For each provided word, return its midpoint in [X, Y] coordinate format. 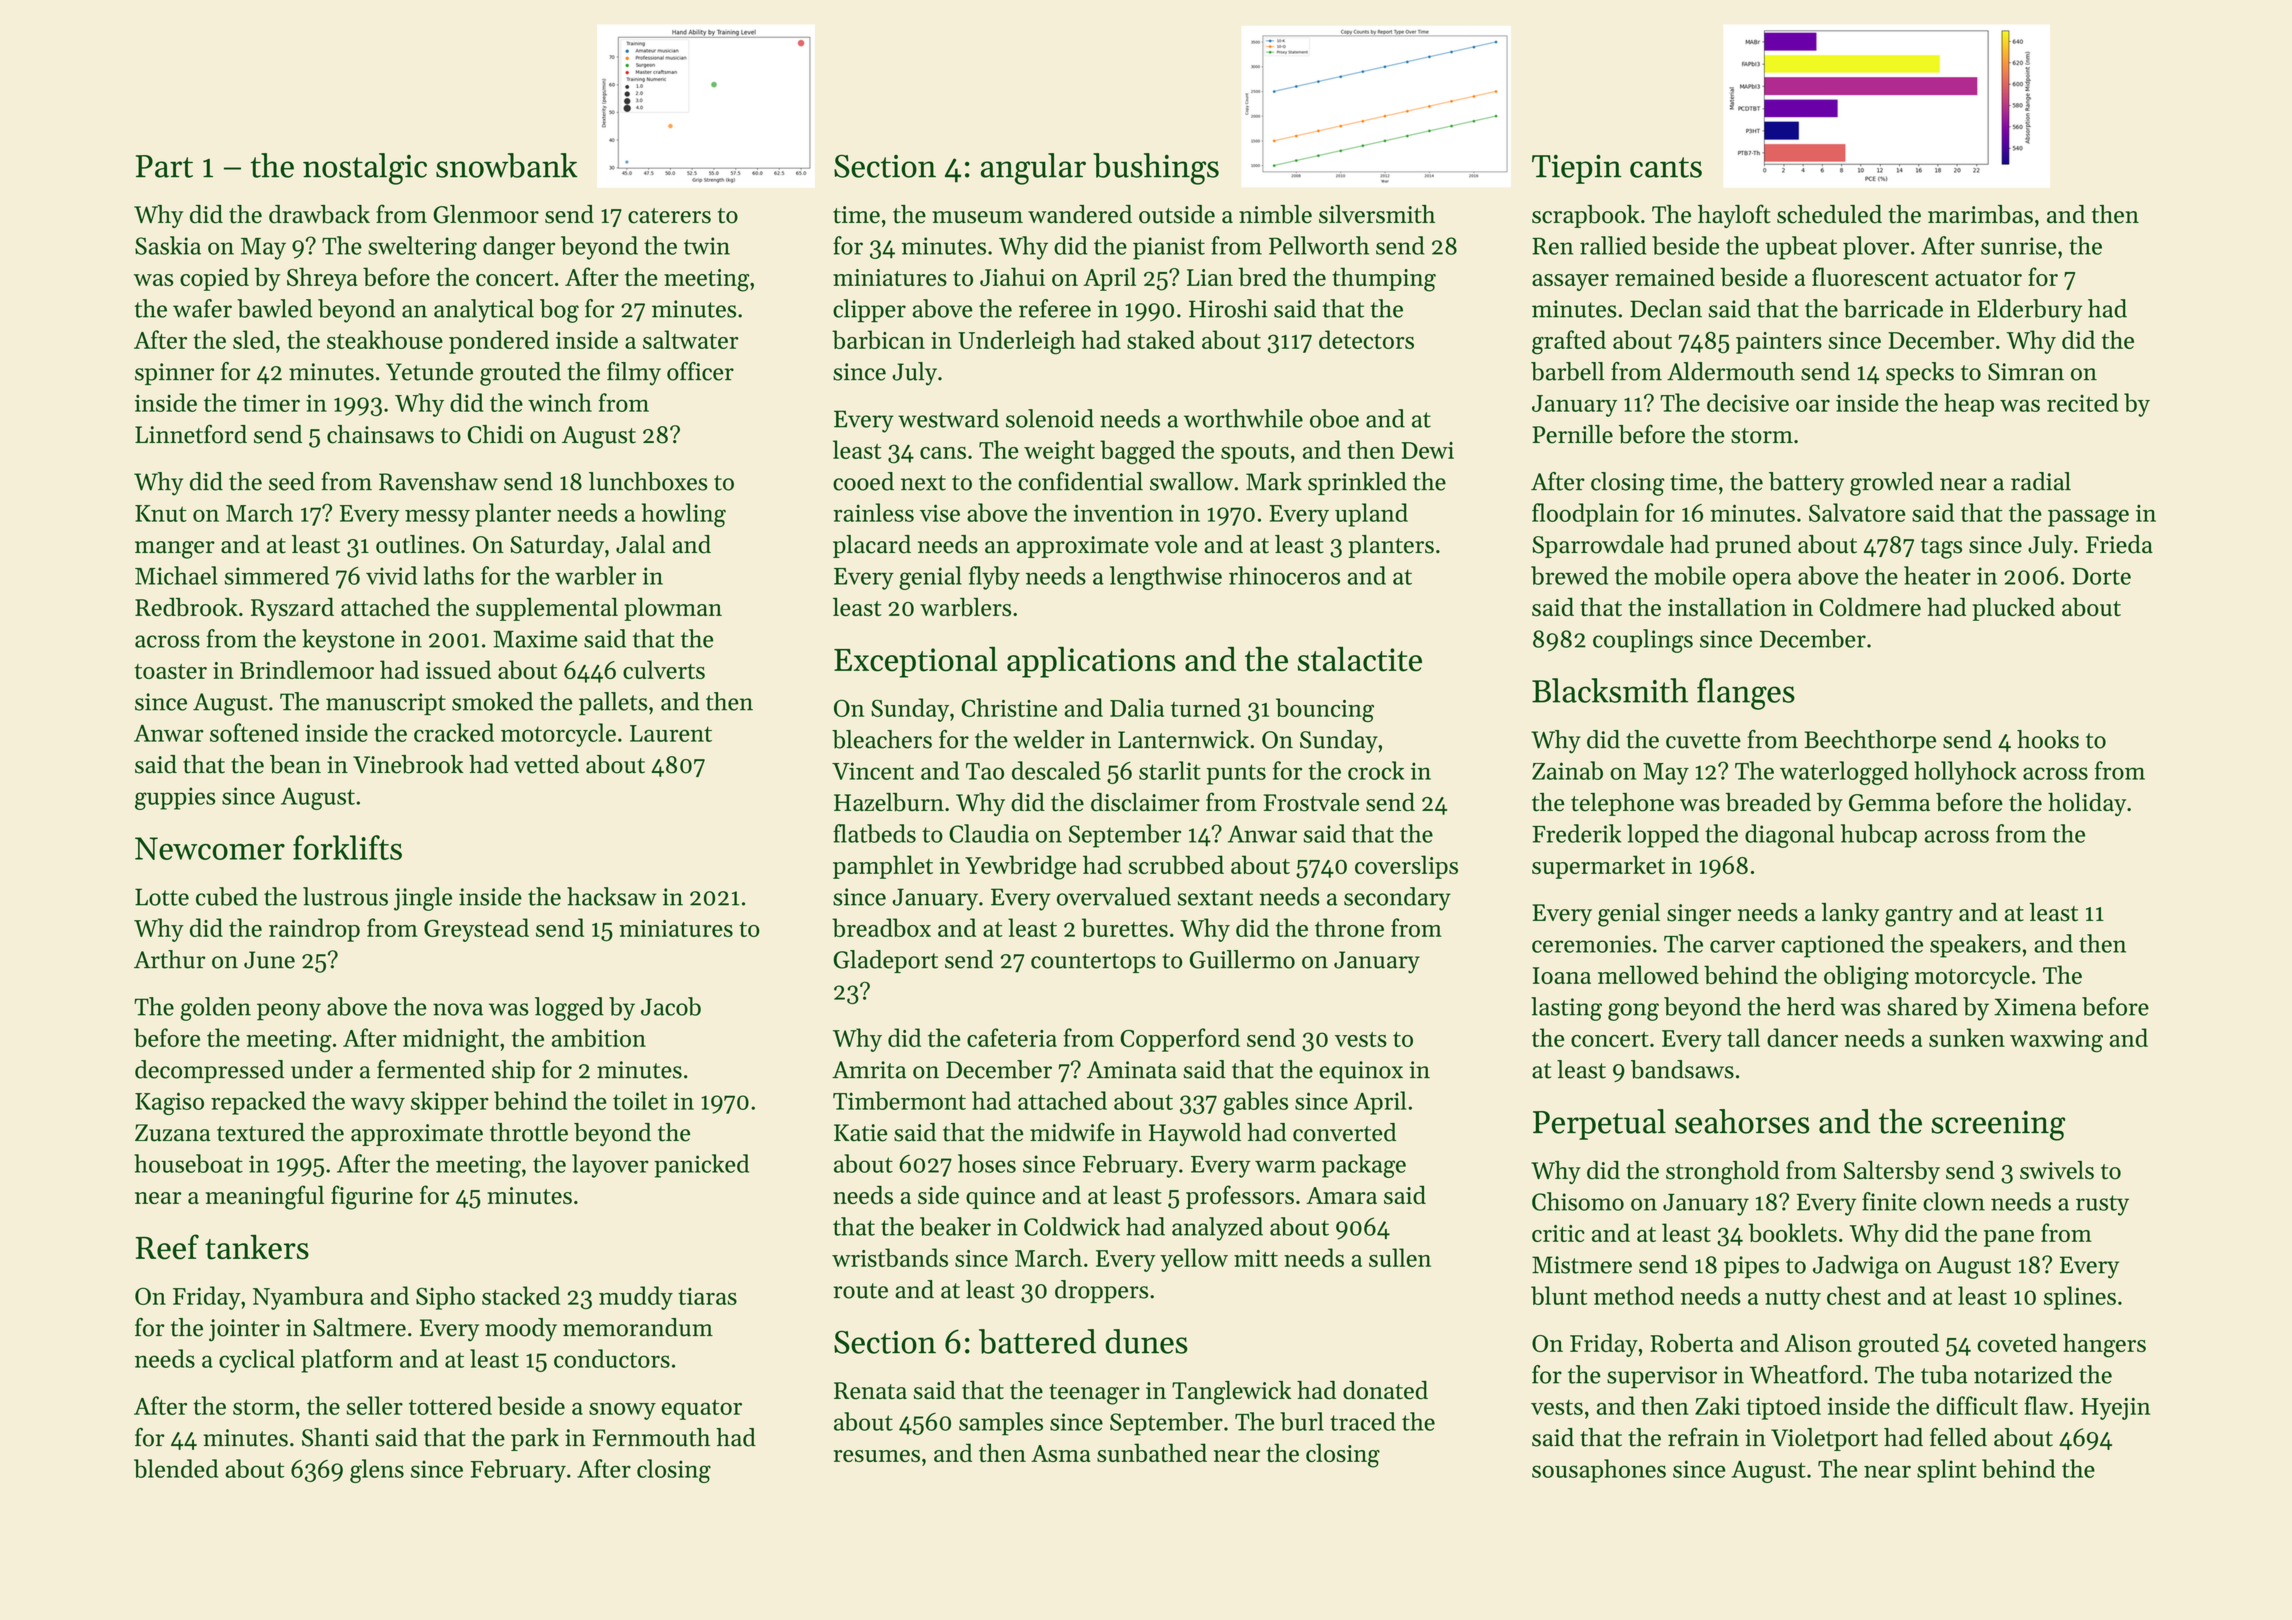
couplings [1643, 641]
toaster [171, 671]
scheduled [1829, 214]
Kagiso [169, 1103]
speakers [1975, 946]
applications [1091, 662]
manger [175, 550]
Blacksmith [1610, 690]
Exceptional [916, 662]
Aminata [1132, 1070]
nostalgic [365, 169]
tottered [450, 1405]
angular [1033, 169]
